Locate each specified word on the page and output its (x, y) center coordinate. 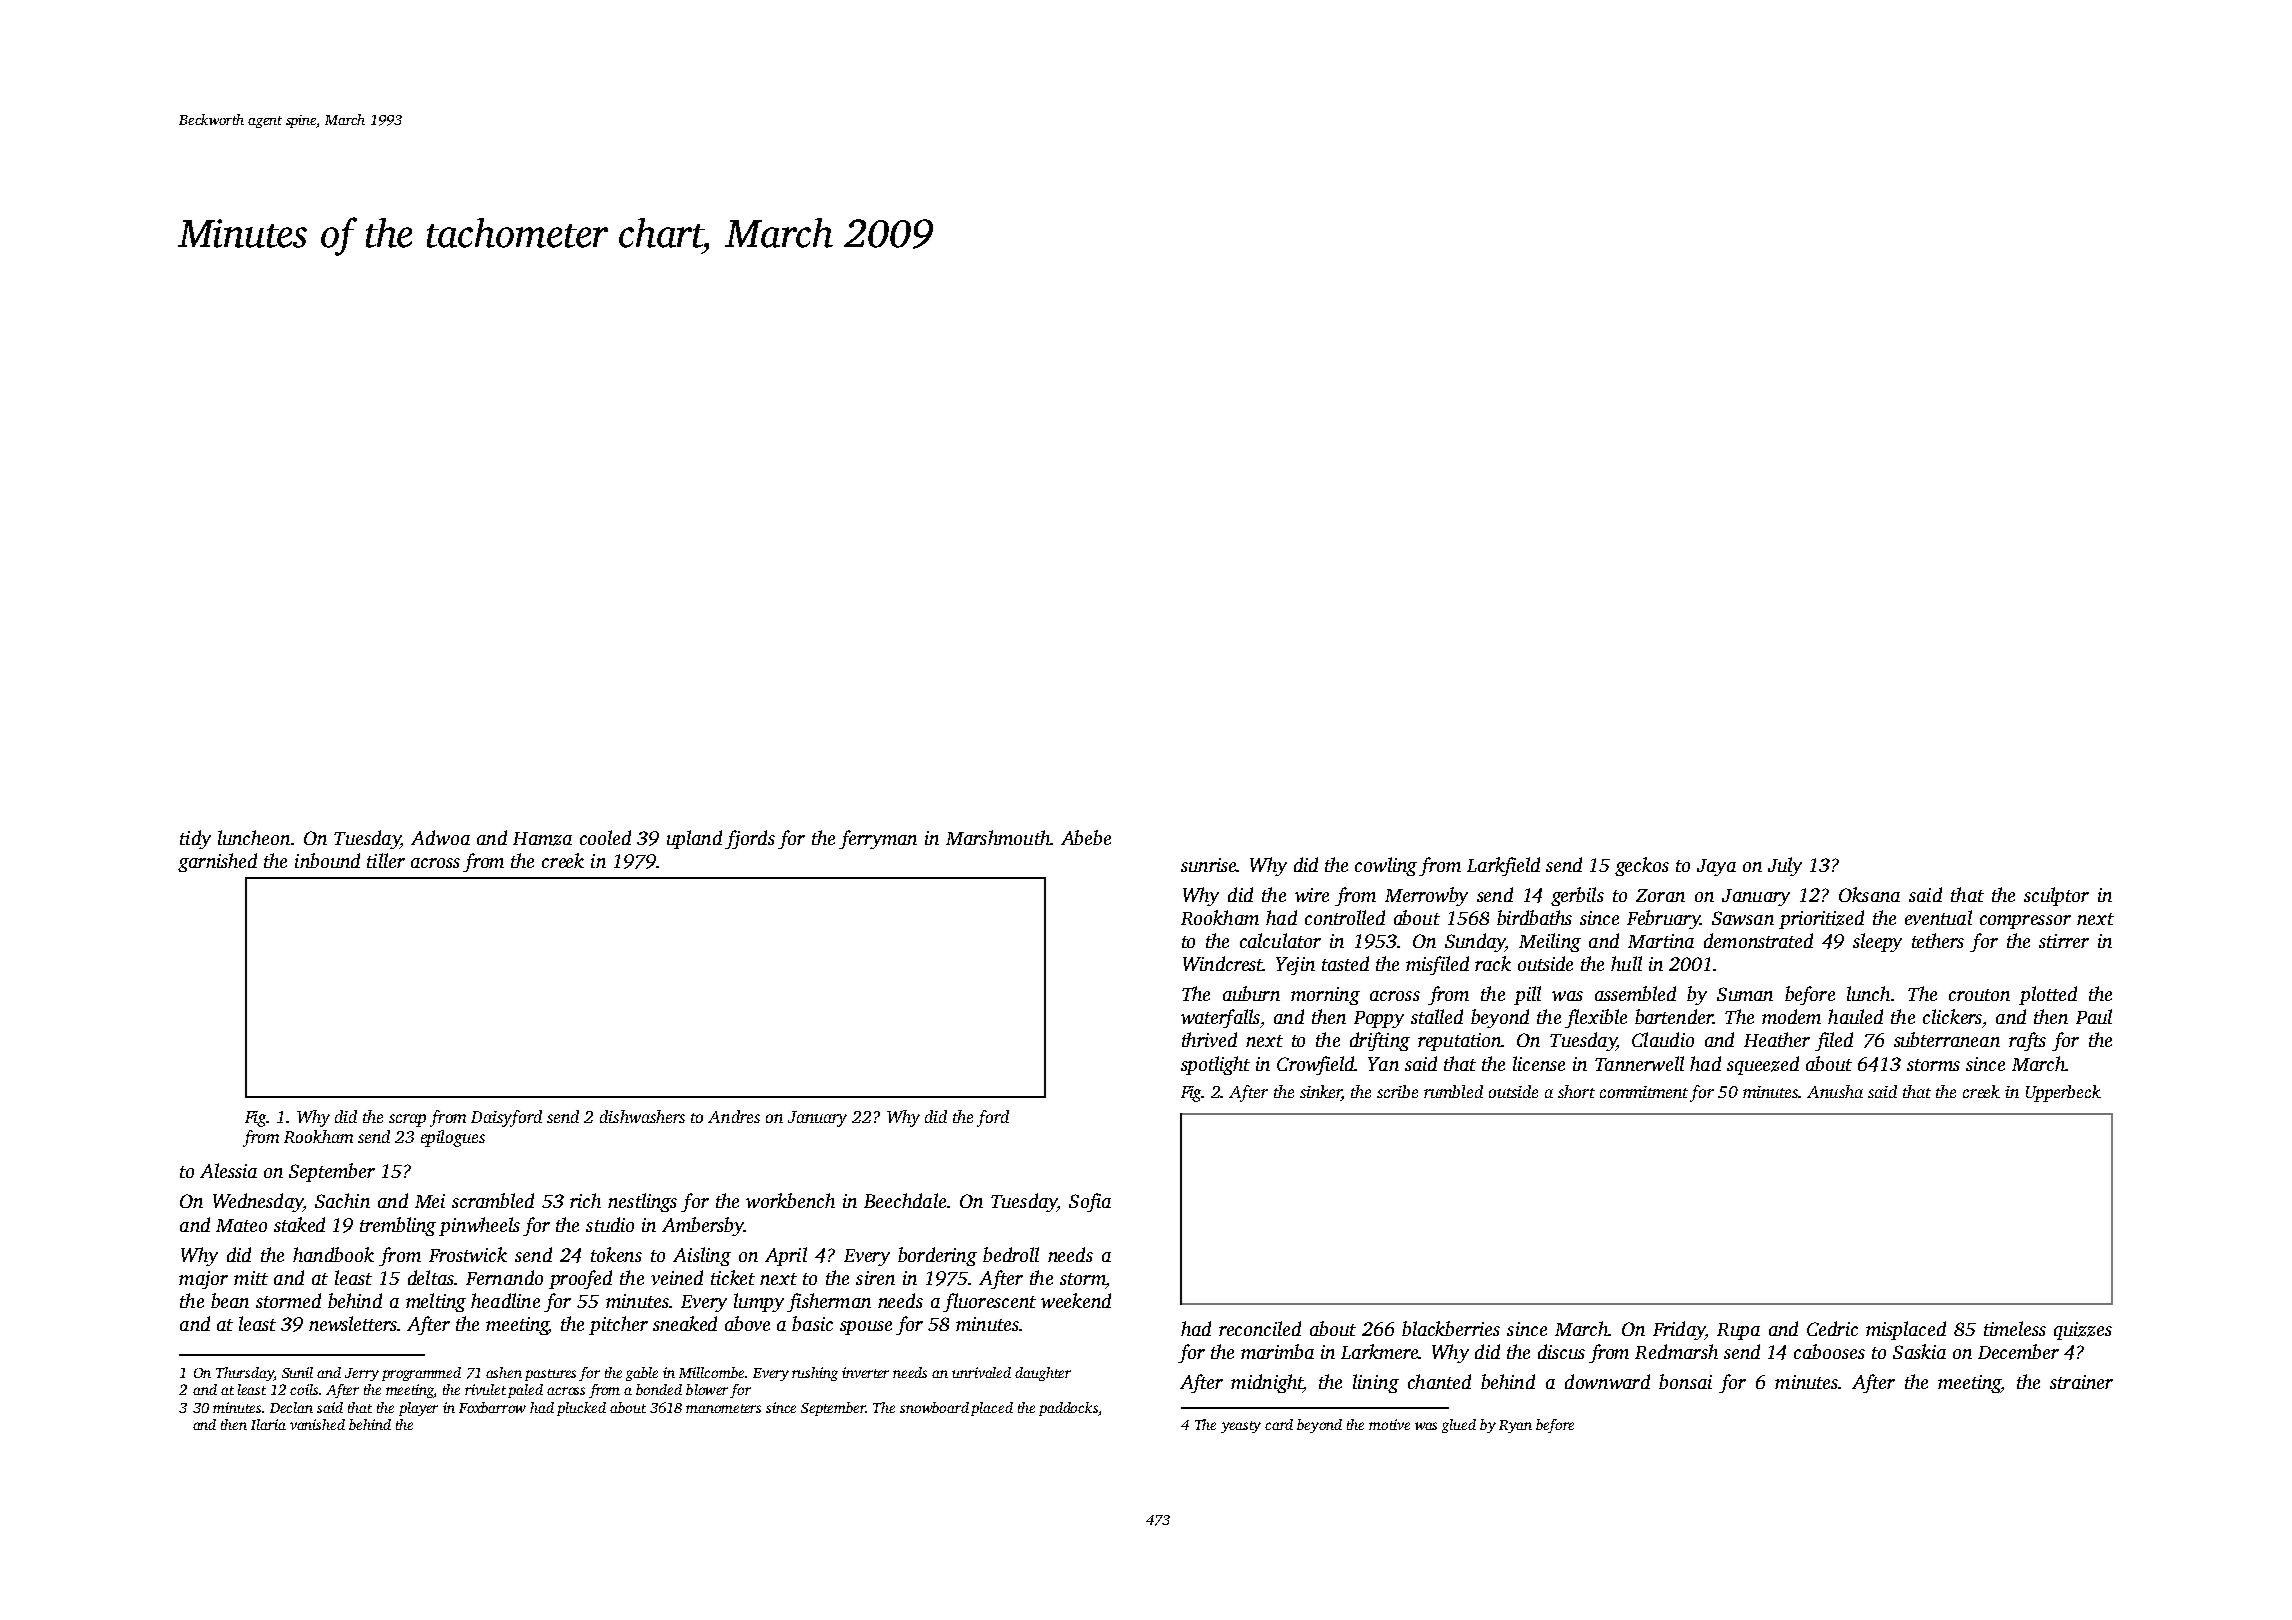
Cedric (1832, 1328)
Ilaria (268, 1424)
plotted (2048, 995)
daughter (1043, 1374)
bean (230, 1300)
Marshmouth (998, 837)
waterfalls (1220, 1018)
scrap (407, 1120)
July (1785, 866)
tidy (195, 839)
